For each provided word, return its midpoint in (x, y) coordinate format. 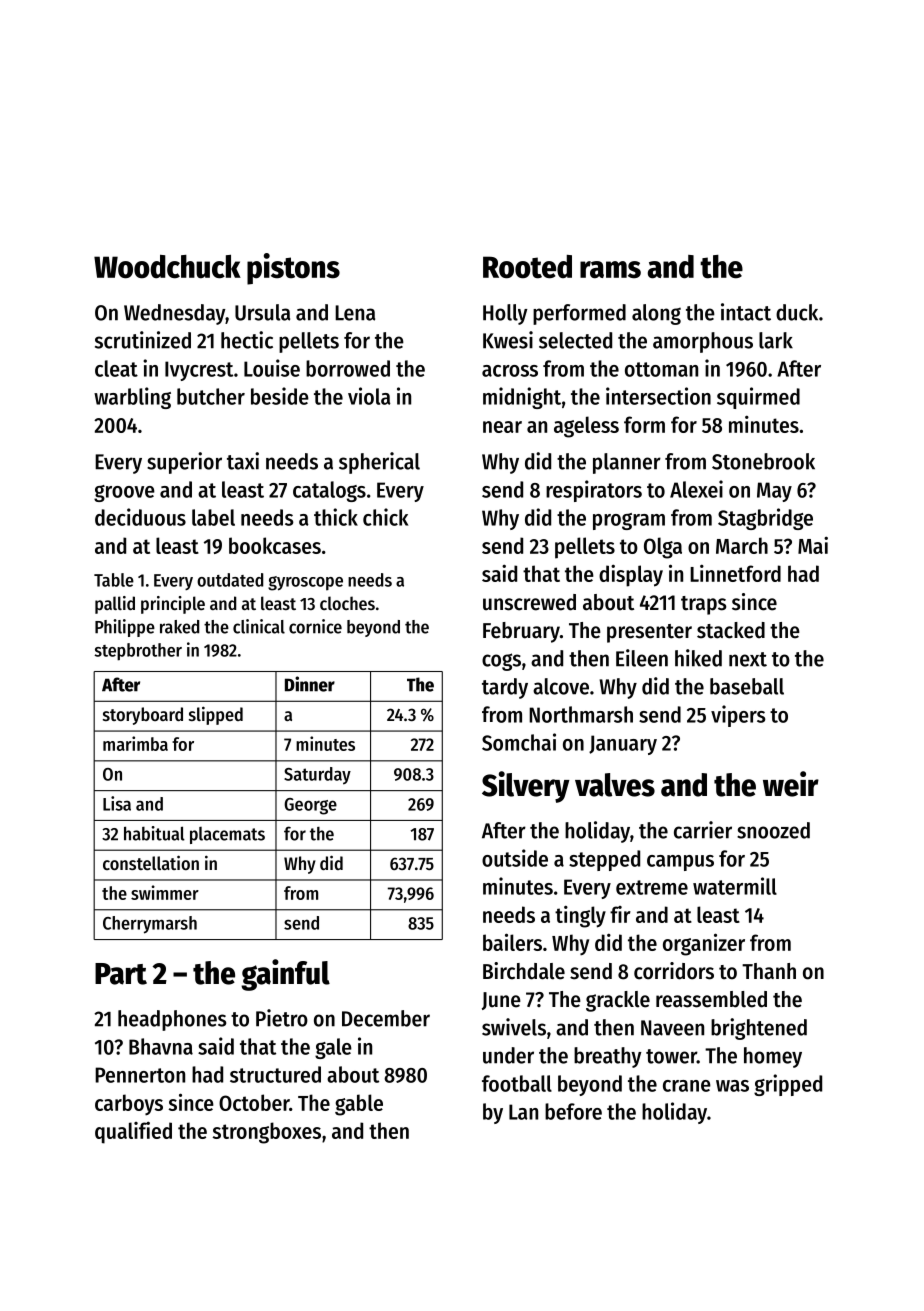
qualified (133, 1132)
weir (791, 784)
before (573, 1111)
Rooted (527, 267)
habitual (154, 833)
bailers (512, 942)
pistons (293, 269)
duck (797, 312)
